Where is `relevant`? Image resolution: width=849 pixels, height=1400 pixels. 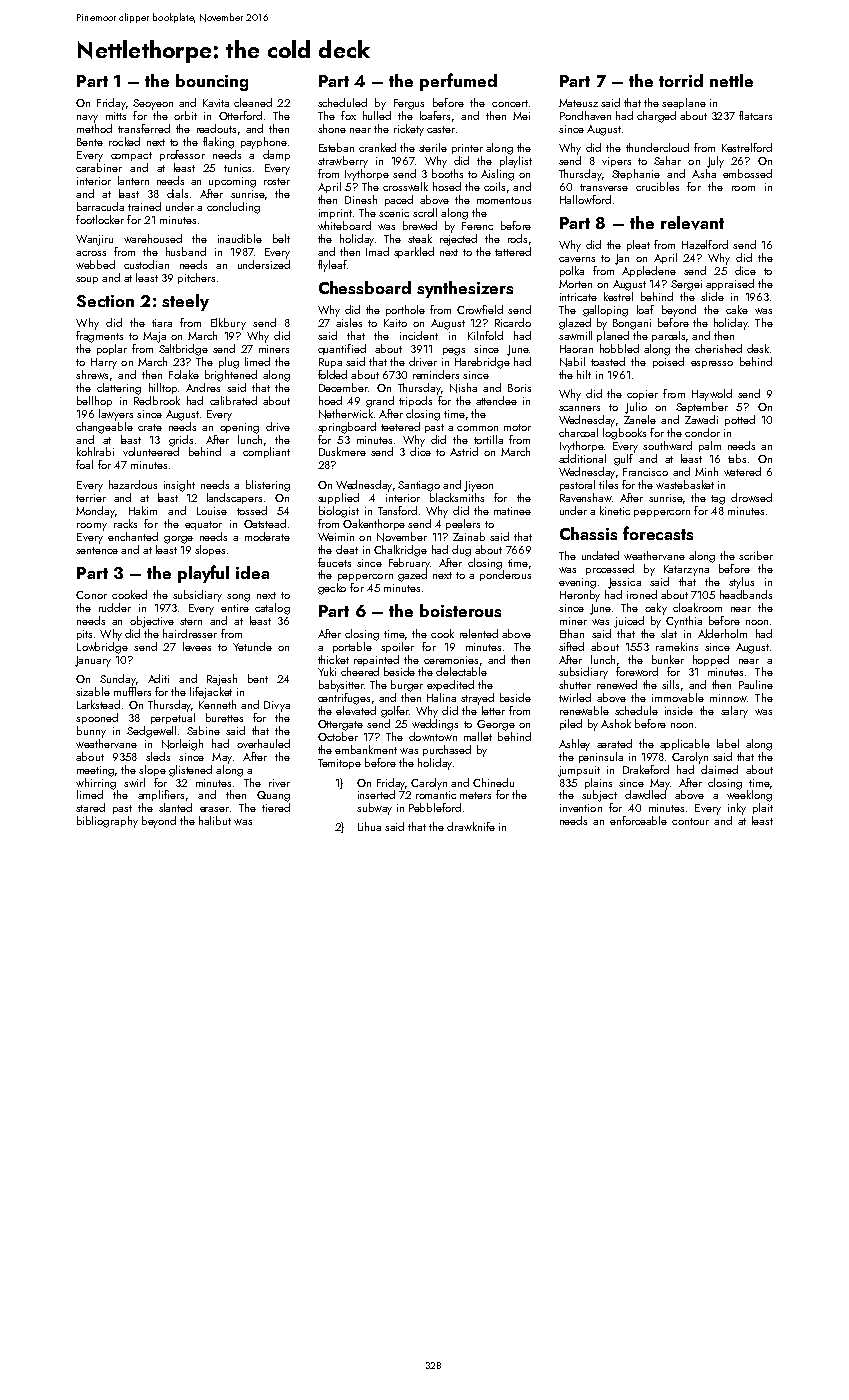 relevant is located at coordinates (692, 223).
